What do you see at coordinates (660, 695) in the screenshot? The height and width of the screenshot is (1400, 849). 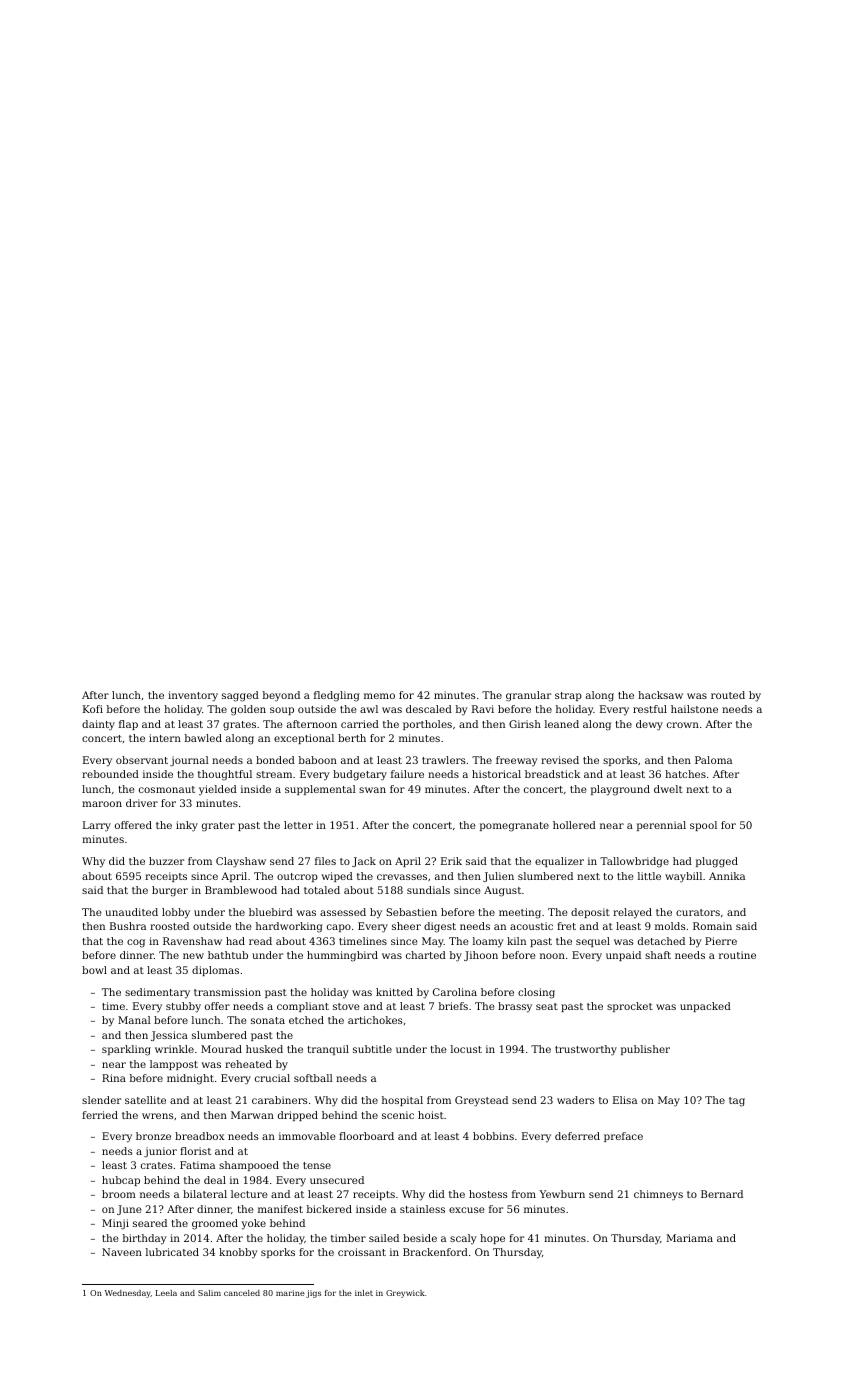 I see `hacksaw` at bounding box center [660, 695].
